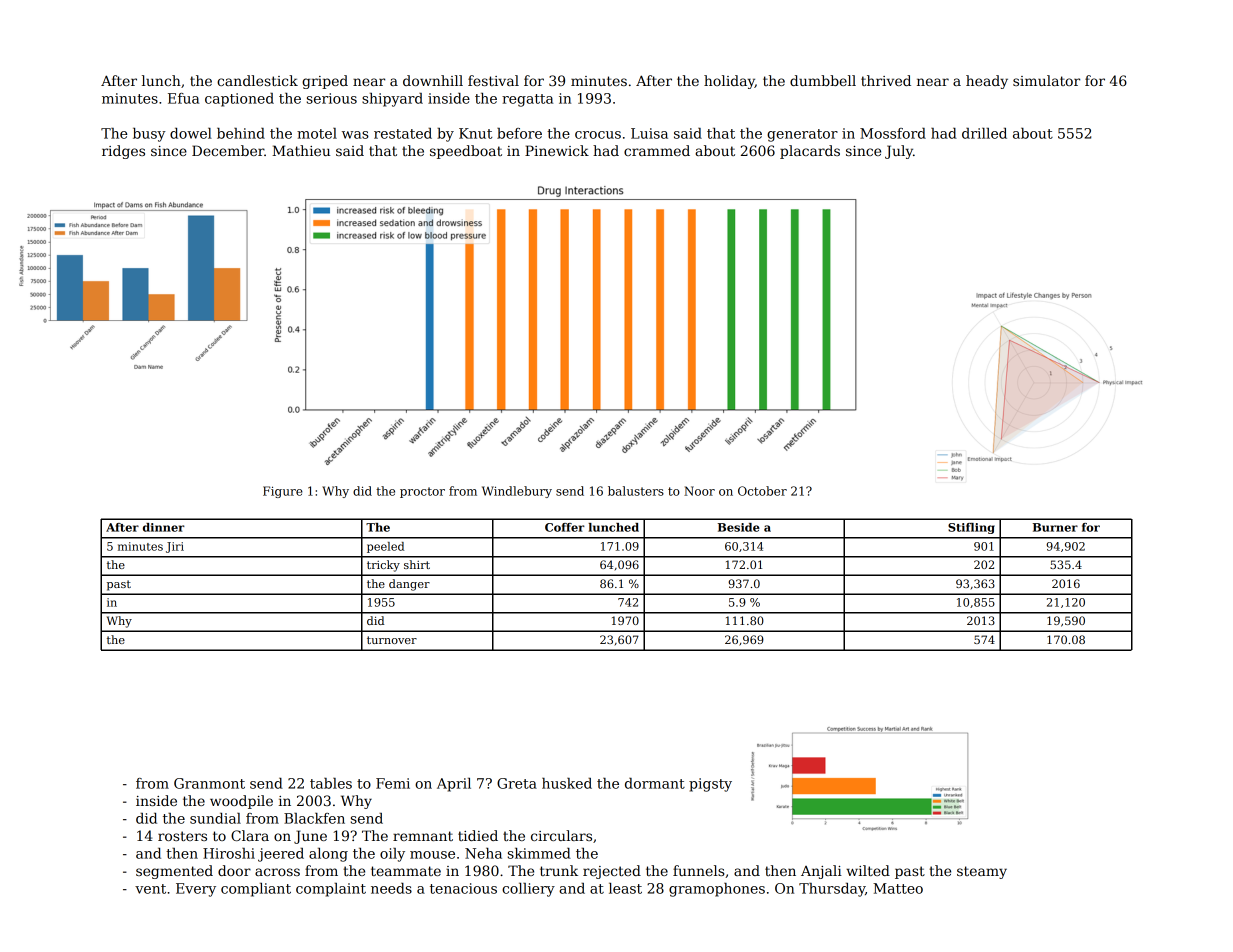  Describe the element at coordinates (655, 783) in the page. I see `dormant` at that location.
